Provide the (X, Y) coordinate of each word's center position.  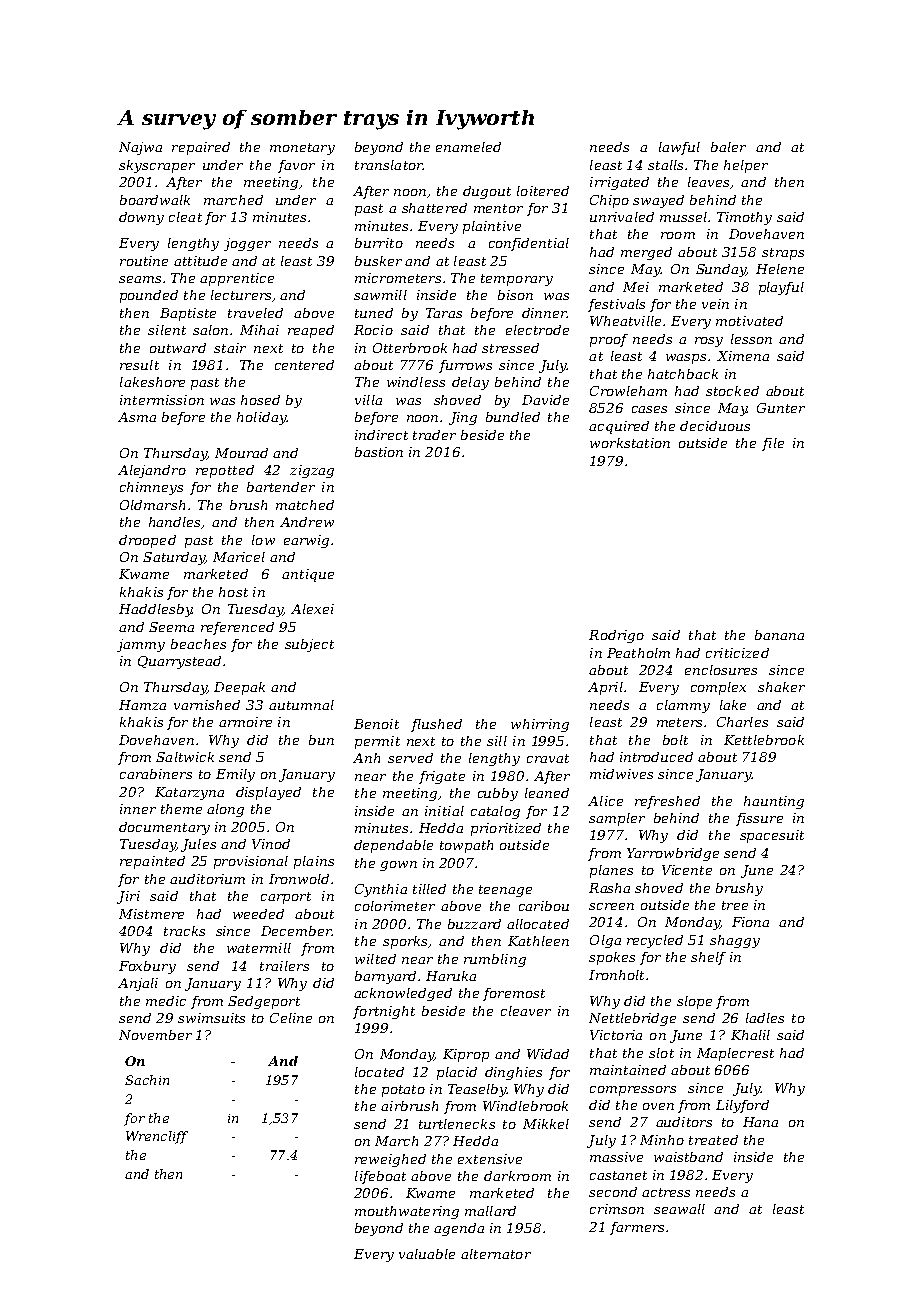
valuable (427, 1254)
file (773, 444)
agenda (459, 1229)
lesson (751, 339)
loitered (543, 191)
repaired (201, 148)
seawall (679, 1209)
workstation (630, 443)
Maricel (239, 557)
